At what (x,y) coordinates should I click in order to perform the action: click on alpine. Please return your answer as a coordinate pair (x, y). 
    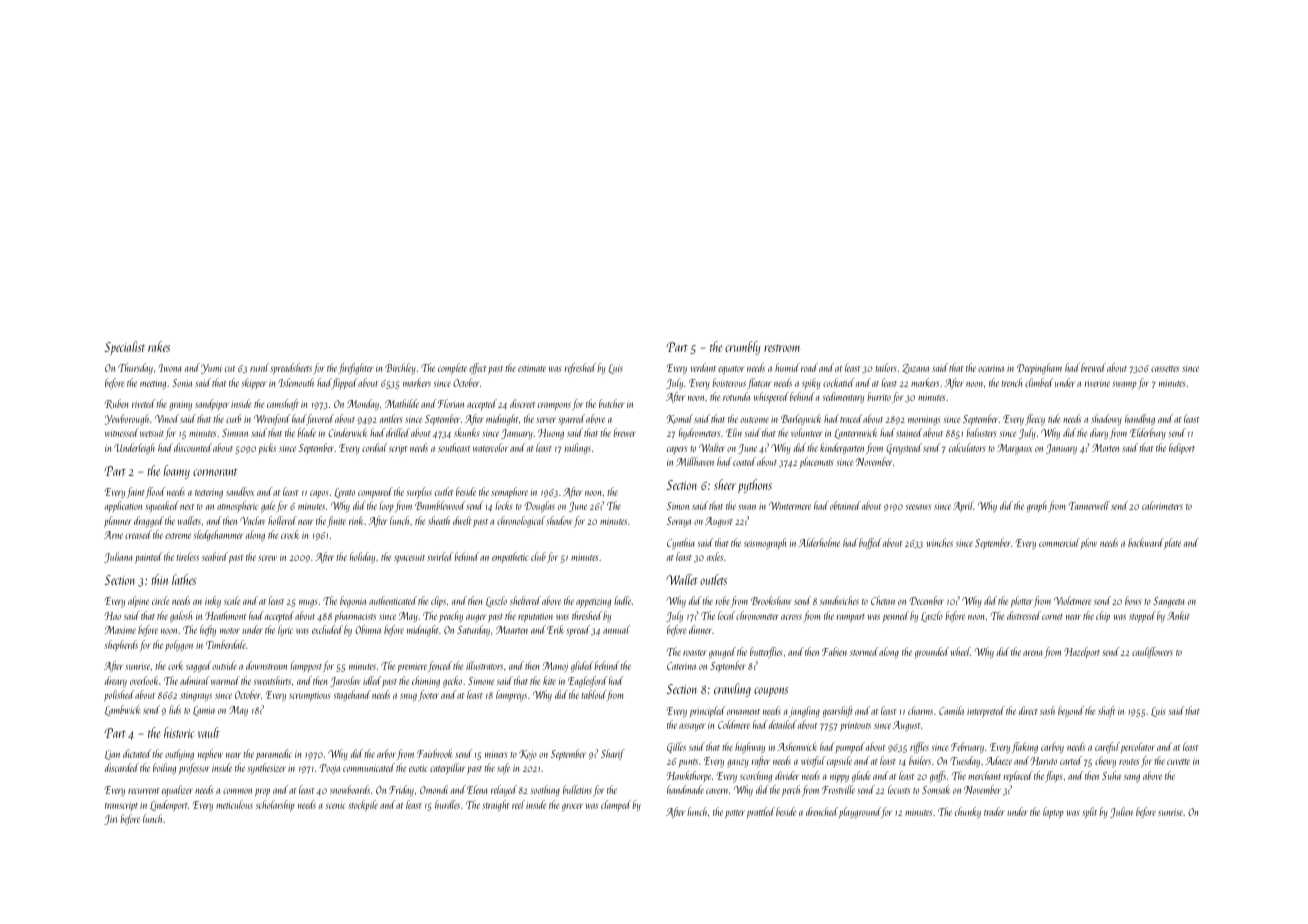
    Looking at the image, I should click on (138, 601).
